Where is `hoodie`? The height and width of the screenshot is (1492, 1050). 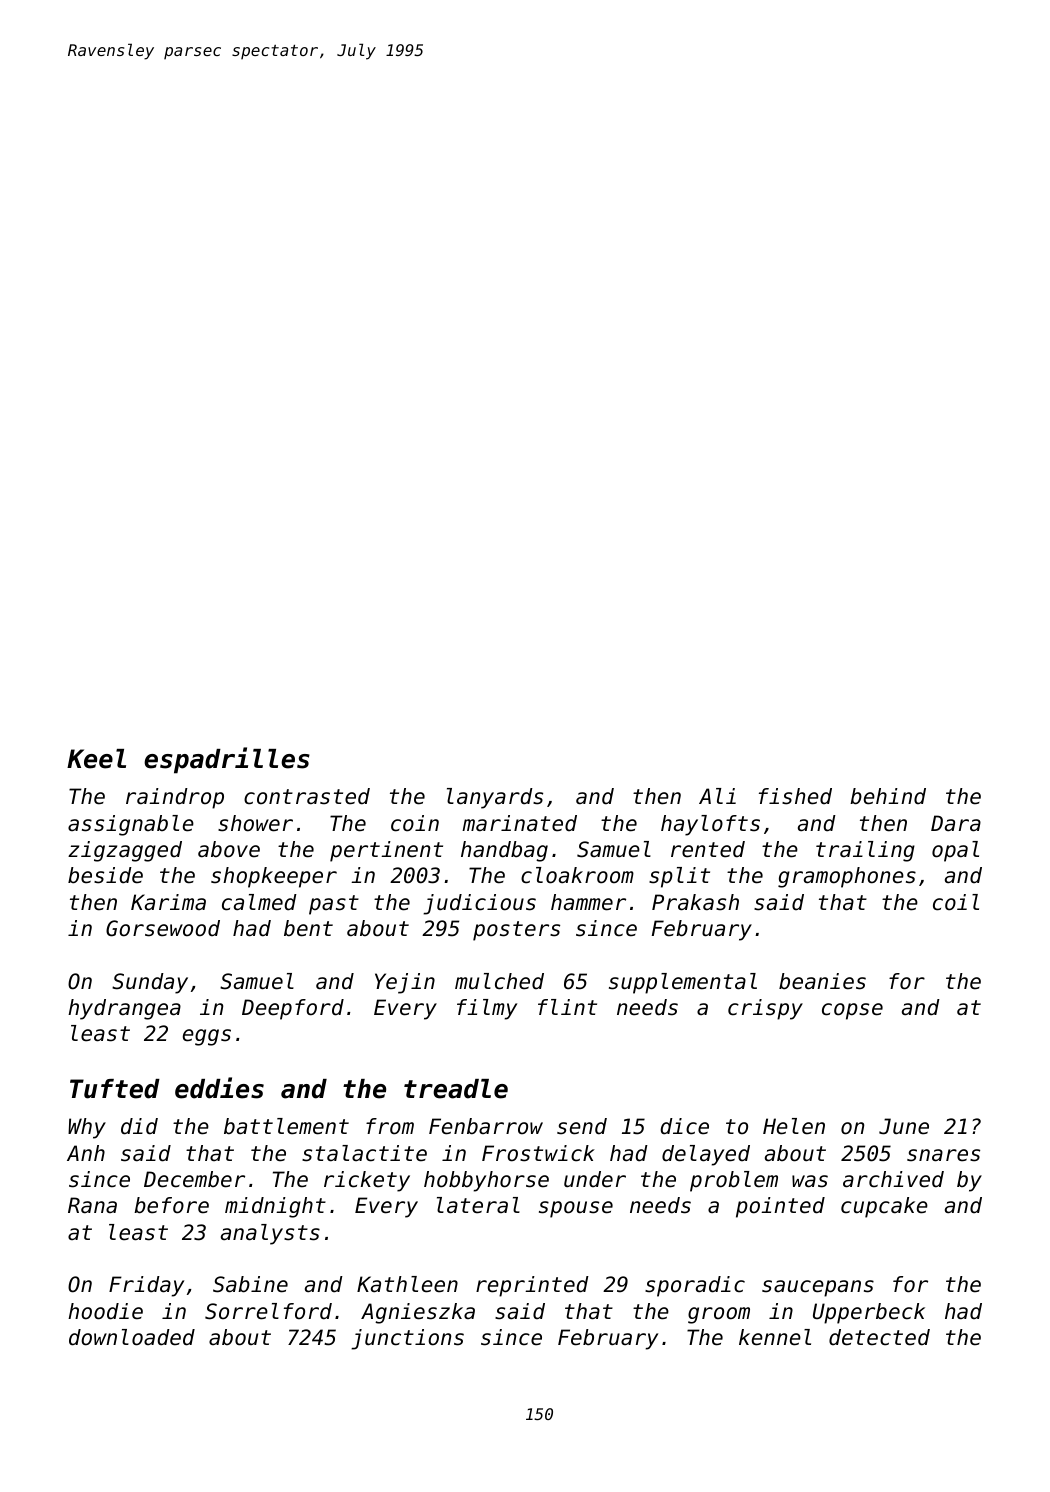 hoodie is located at coordinates (105, 1311).
